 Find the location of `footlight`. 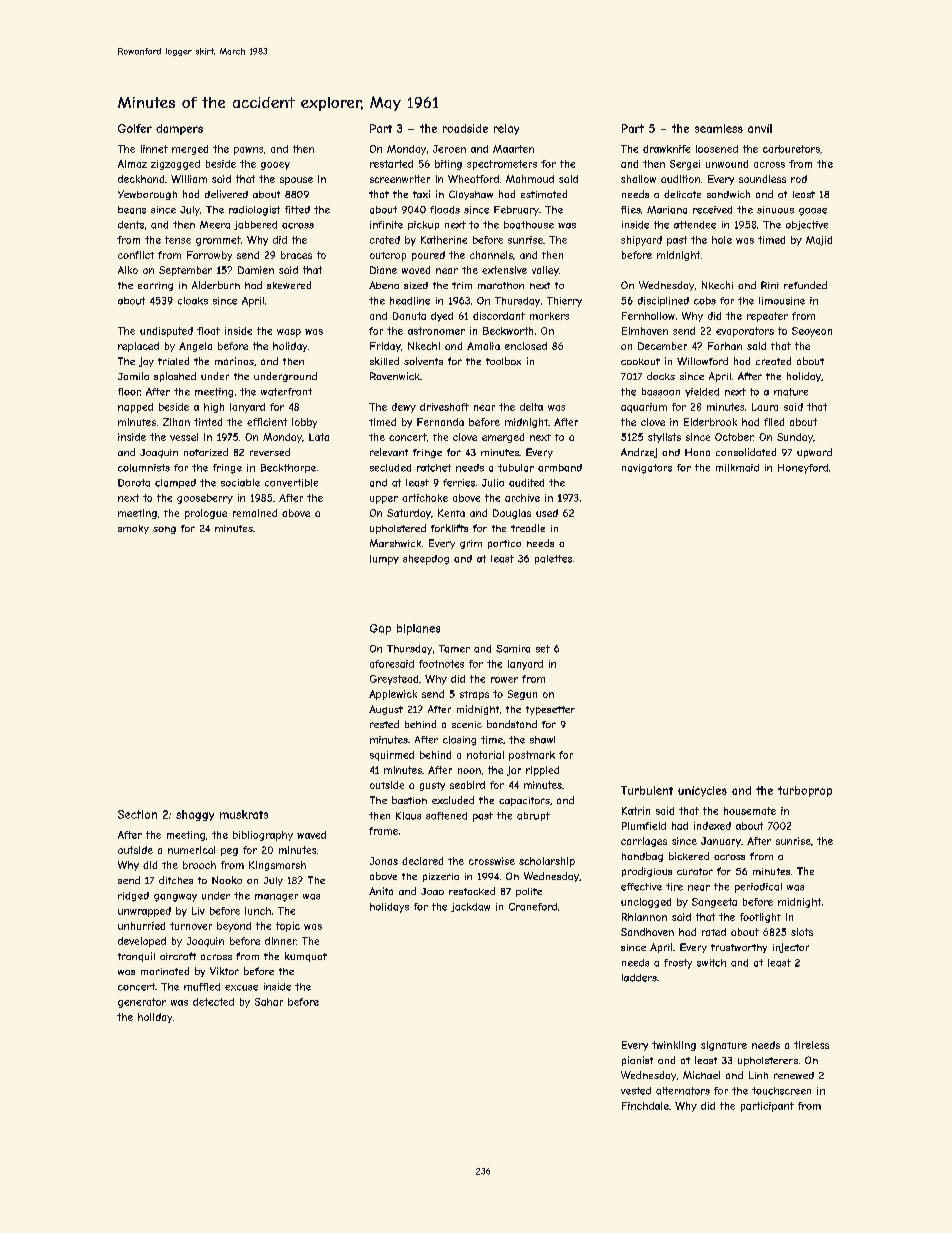

footlight is located at coordinates (760, 918).
